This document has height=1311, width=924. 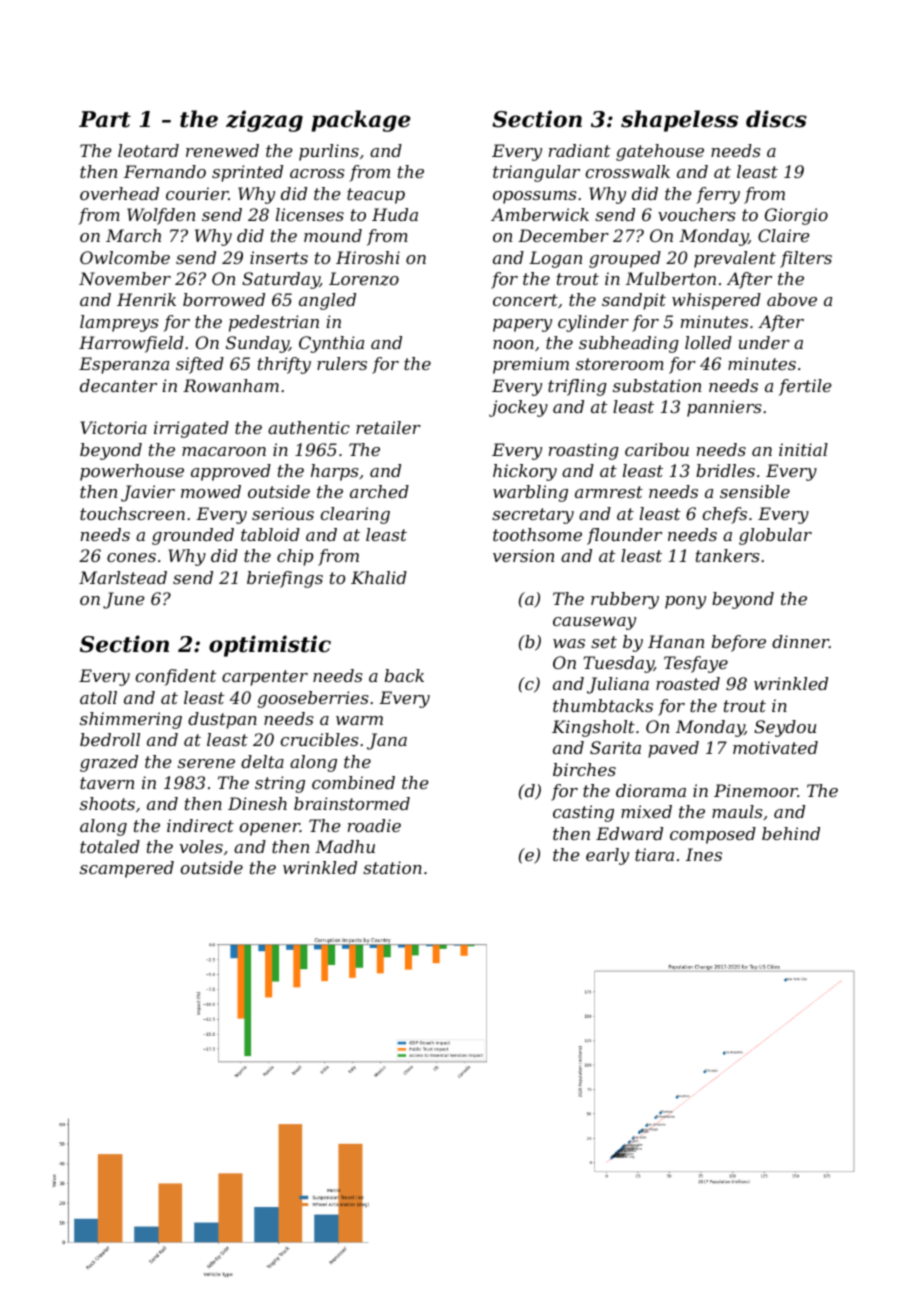 What do you see at coordinates (200, 365) in the document?
I see `sifted` at bounding box center [200, 365].
